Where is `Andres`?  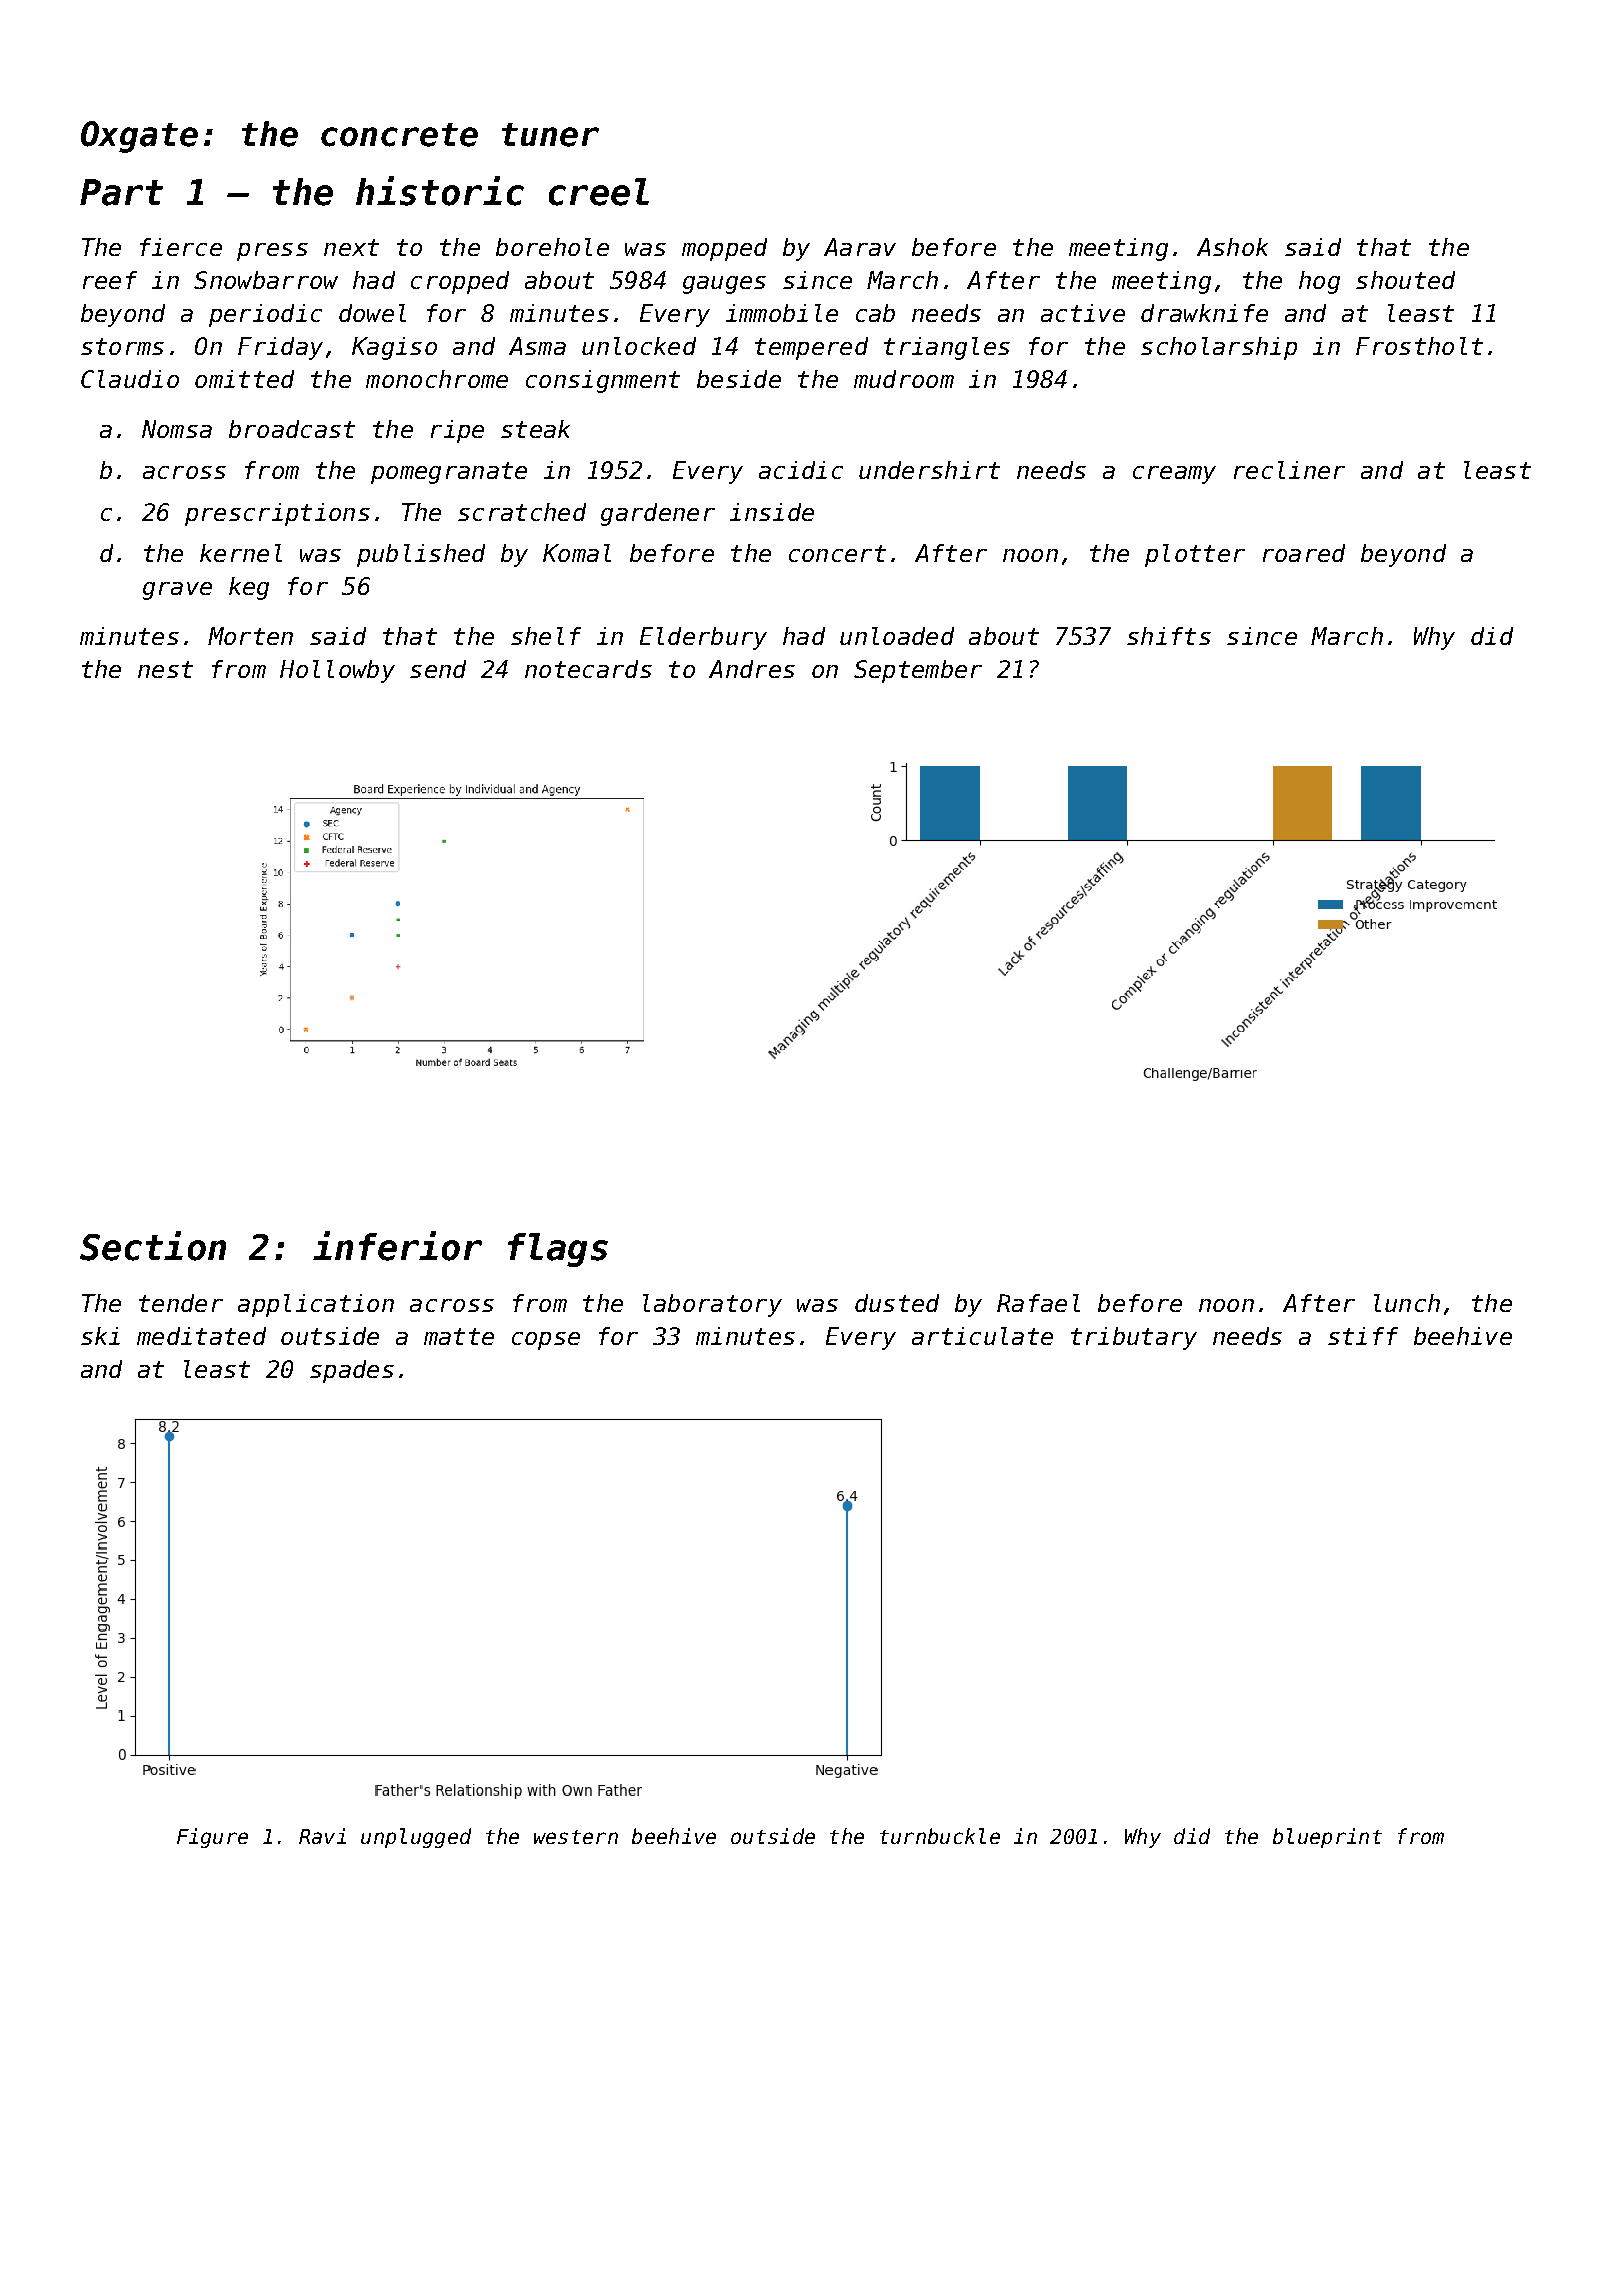 Andres is located at coordinates (752, 669).
